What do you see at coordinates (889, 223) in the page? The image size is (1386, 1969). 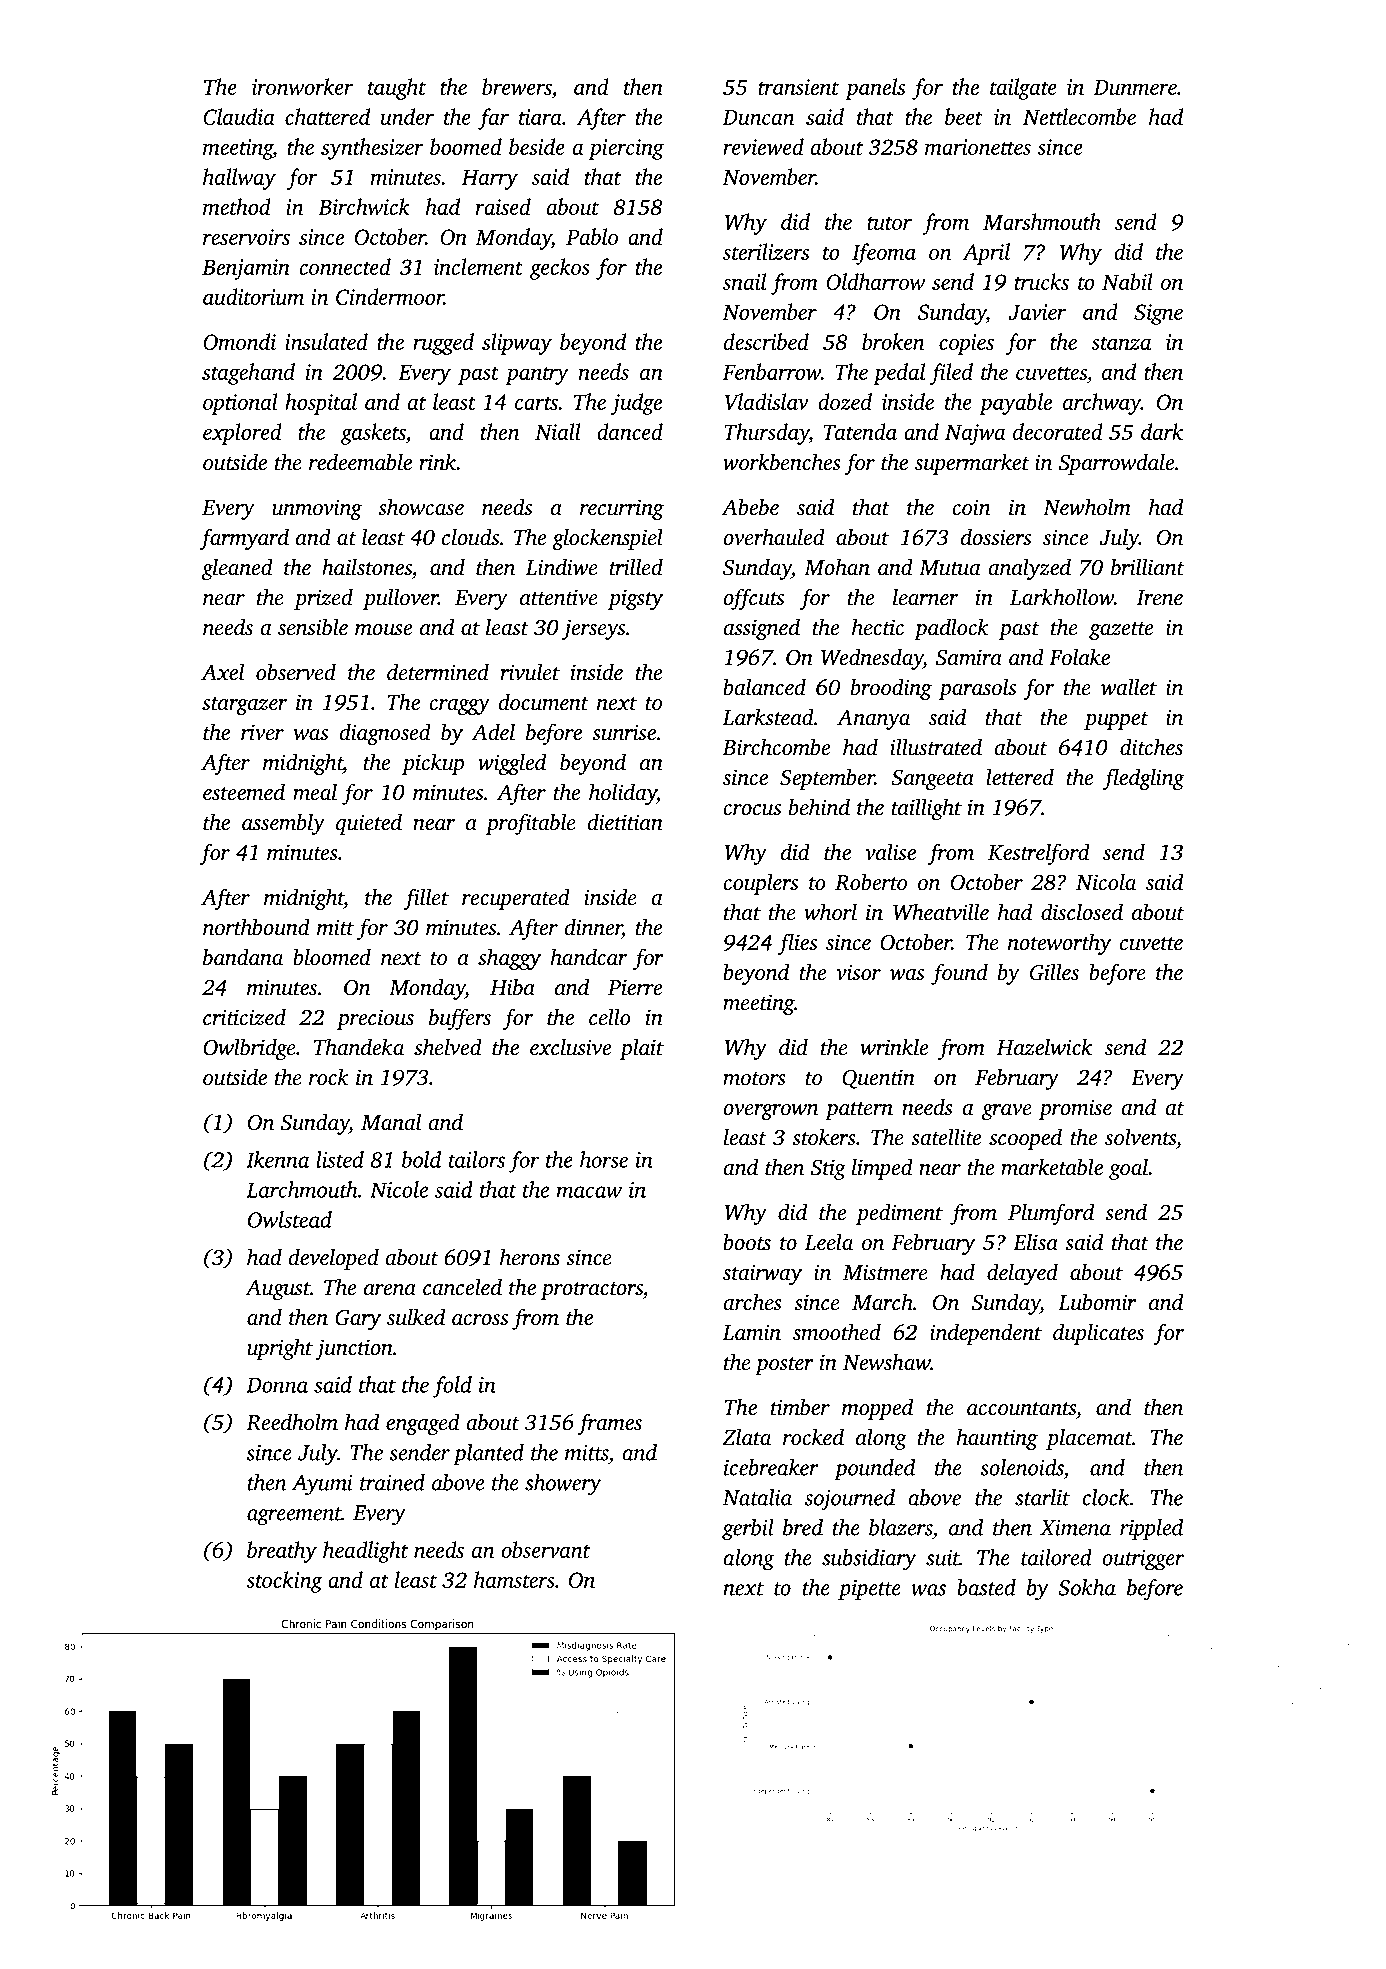 I see `tutor` at bounding box center [889, 223].
